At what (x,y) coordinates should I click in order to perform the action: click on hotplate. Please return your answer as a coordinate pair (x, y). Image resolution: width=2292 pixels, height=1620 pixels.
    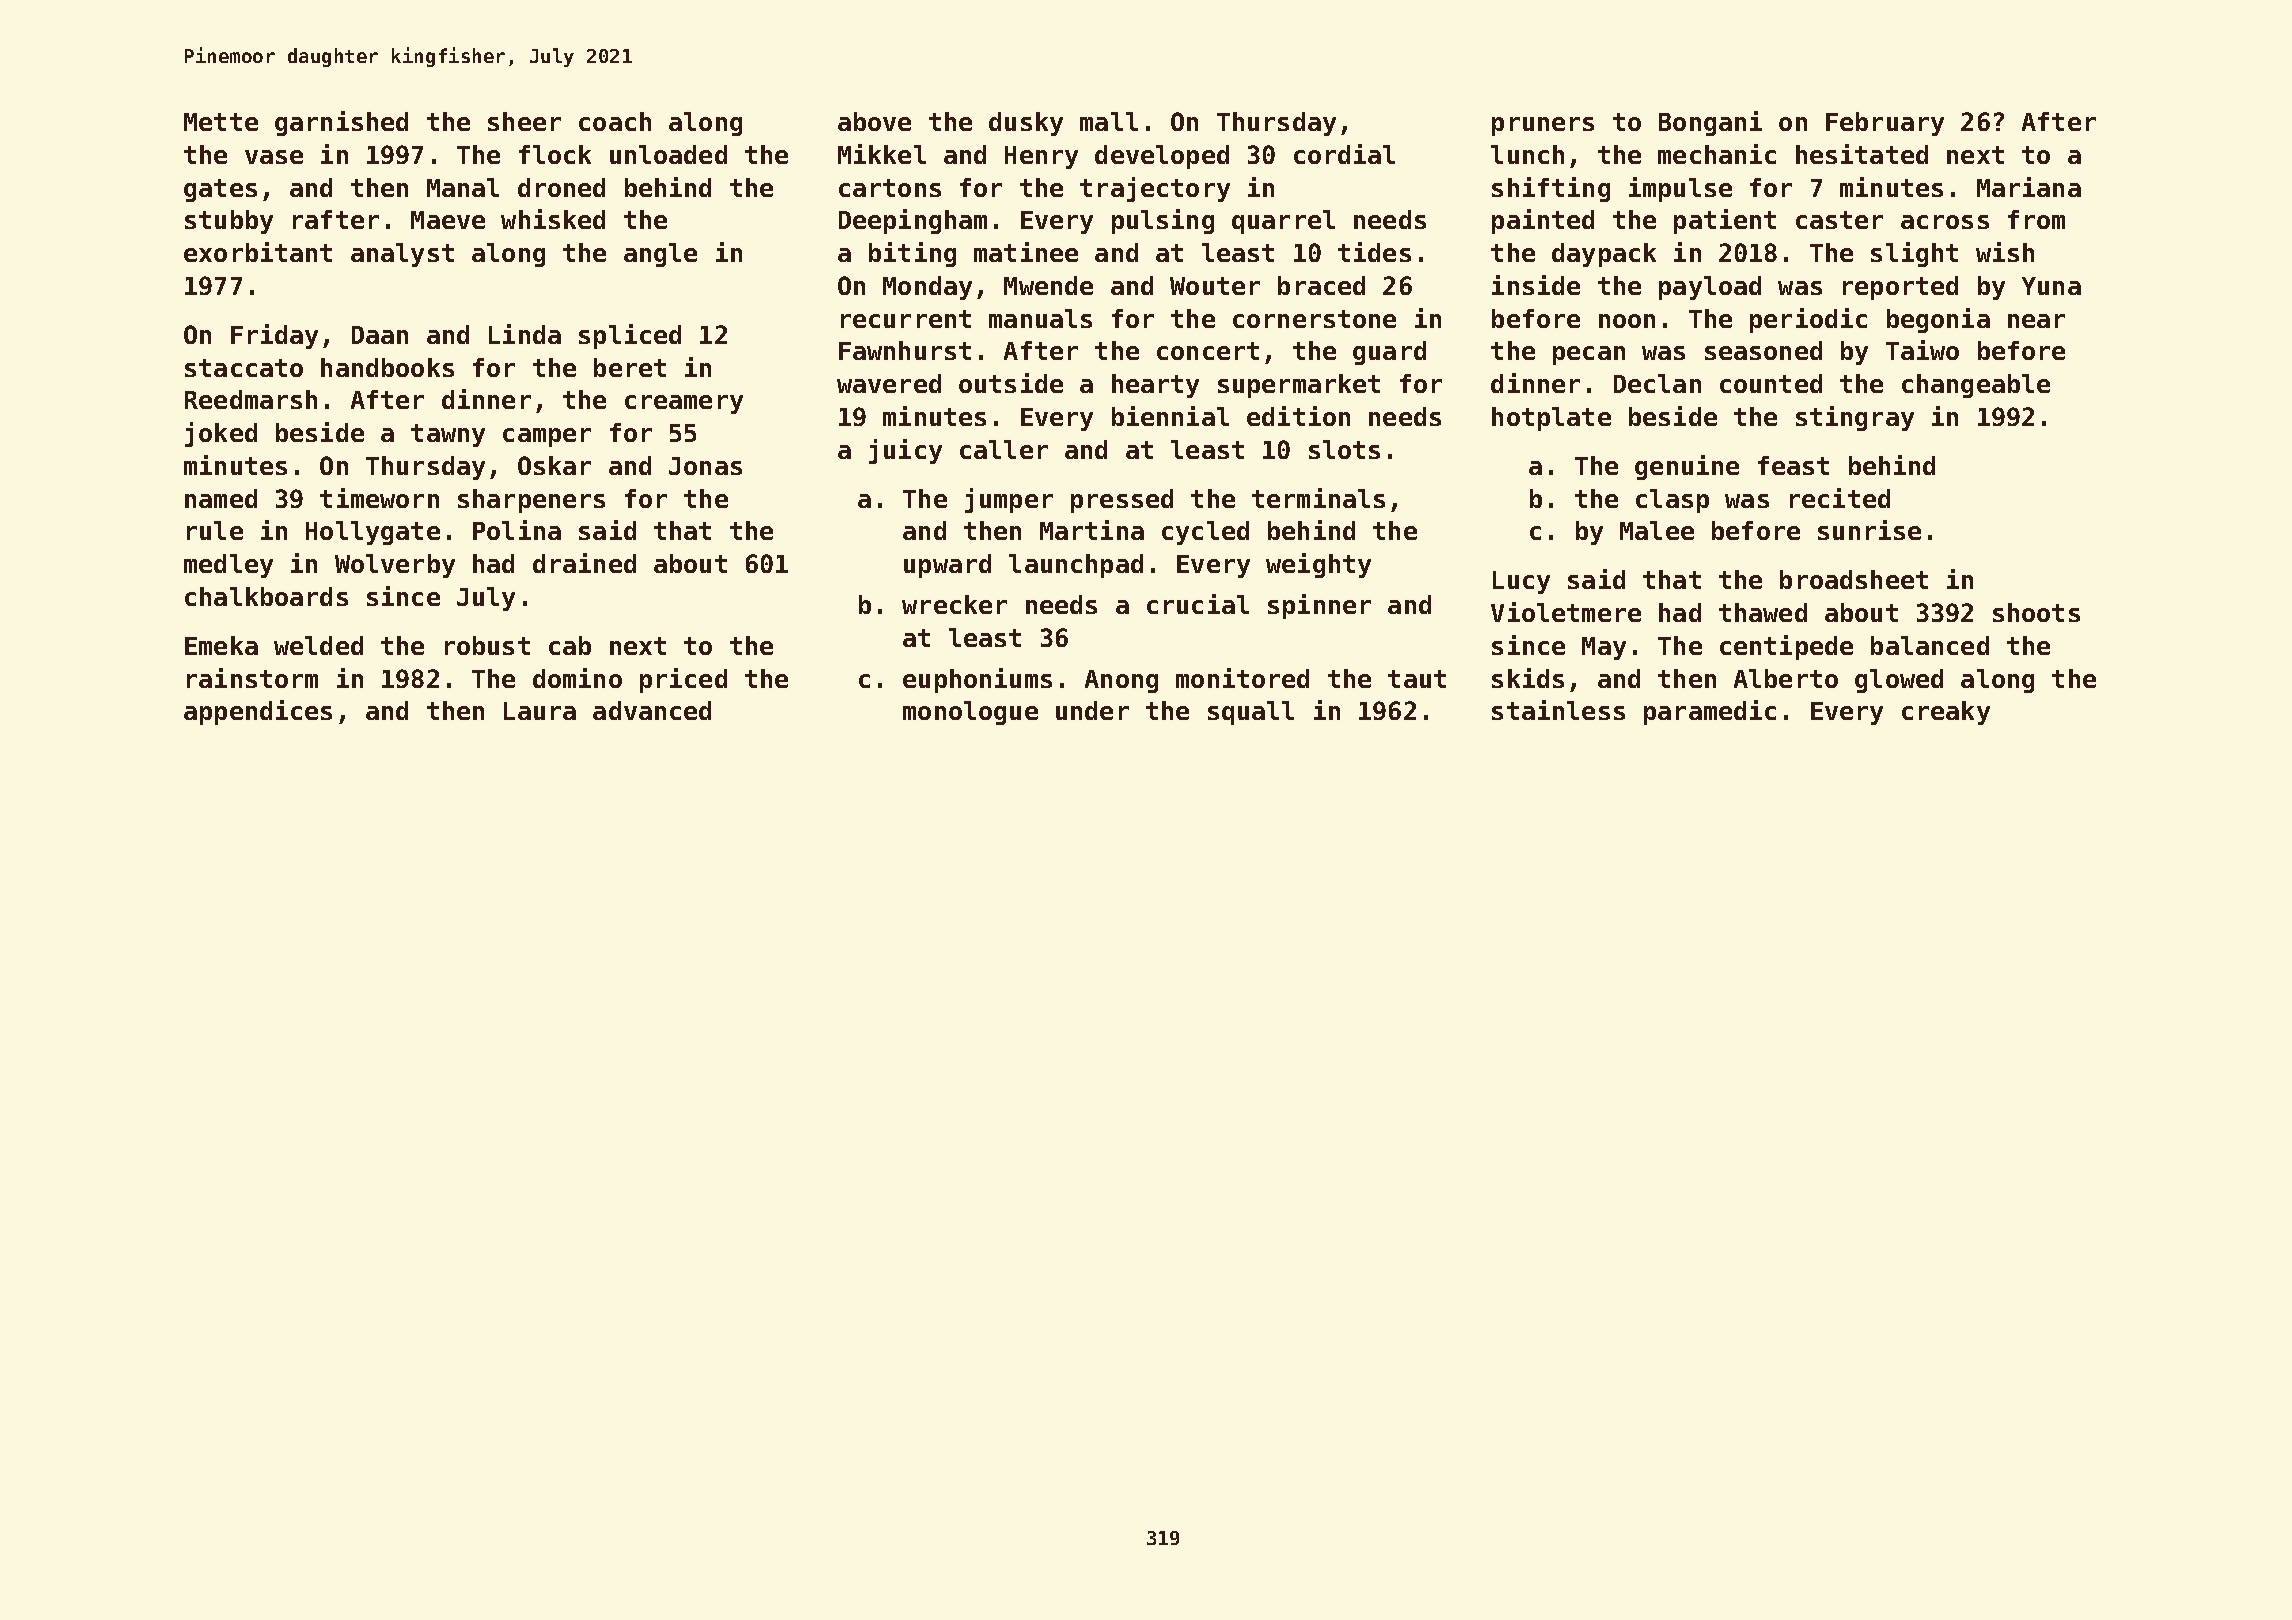
    Looking at the image, I should click on (1551, 419).
